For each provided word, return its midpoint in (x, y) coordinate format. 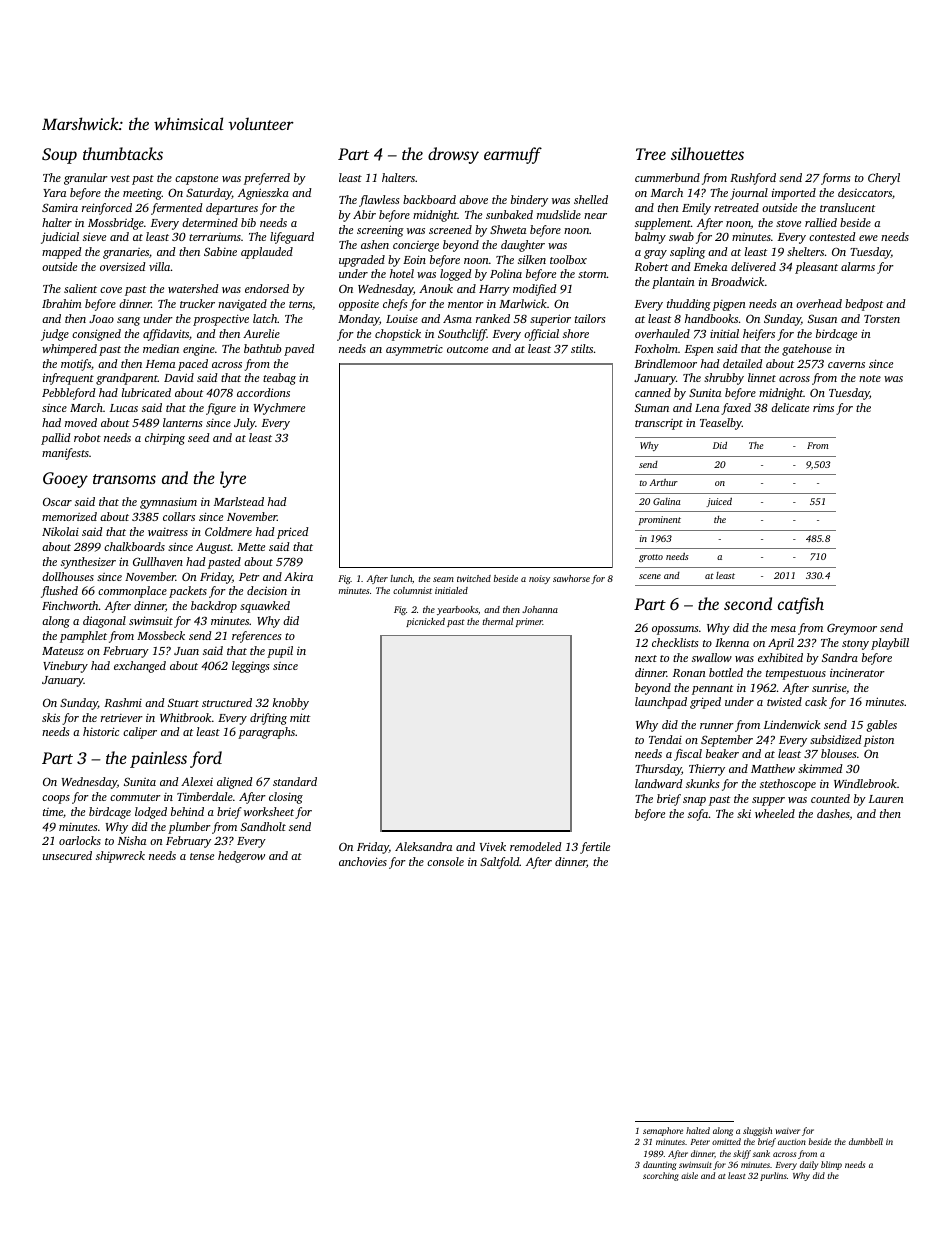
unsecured (67, 855)
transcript (659, 424)
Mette (251, 547)
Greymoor (852, 629)
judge (55, 335)
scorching (661, 1176)
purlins (773, 1176)
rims (823, 408)
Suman (652, 407)
